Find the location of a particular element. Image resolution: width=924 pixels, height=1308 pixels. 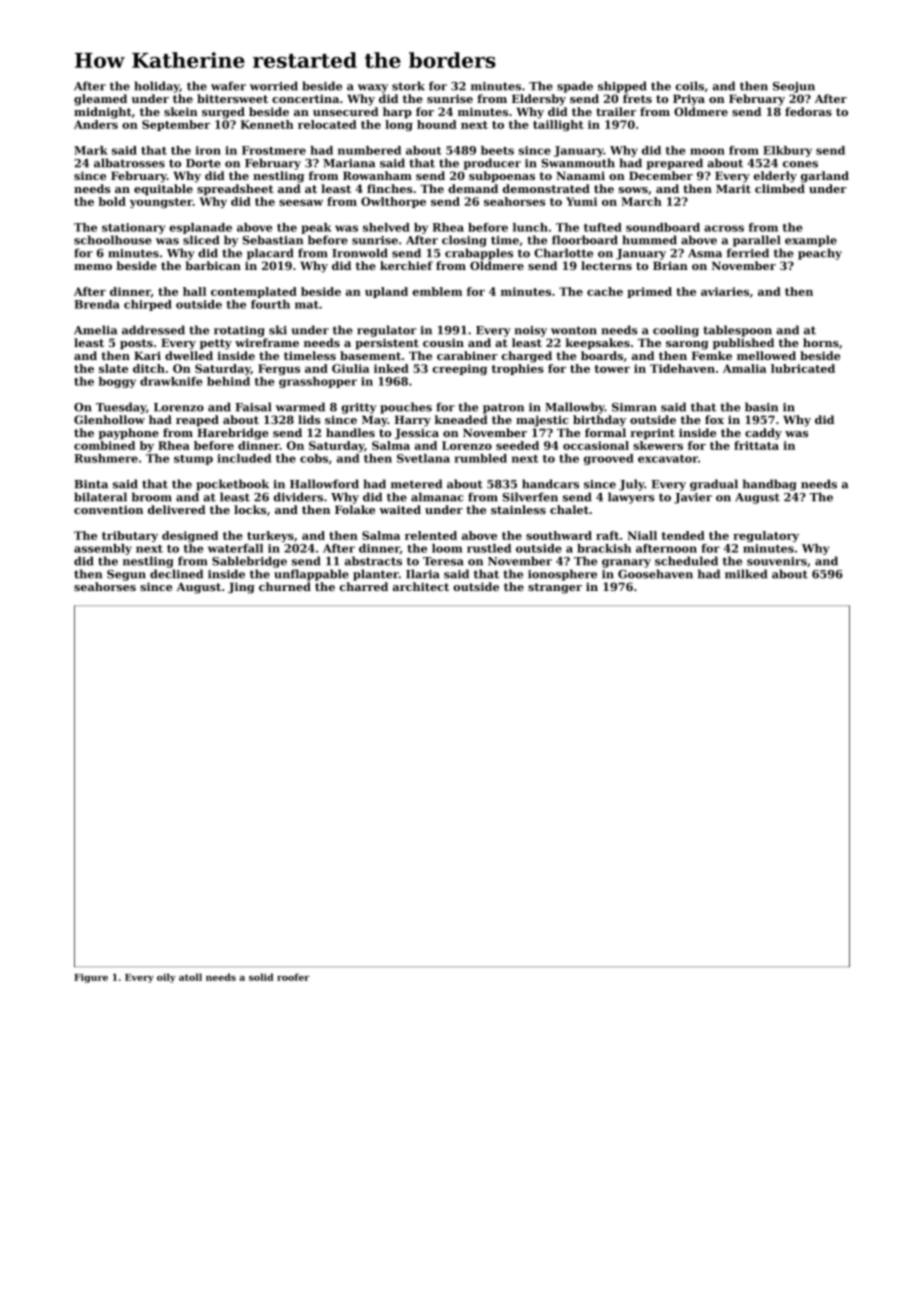

Goosehaven is located at coordinates (655, 574).
